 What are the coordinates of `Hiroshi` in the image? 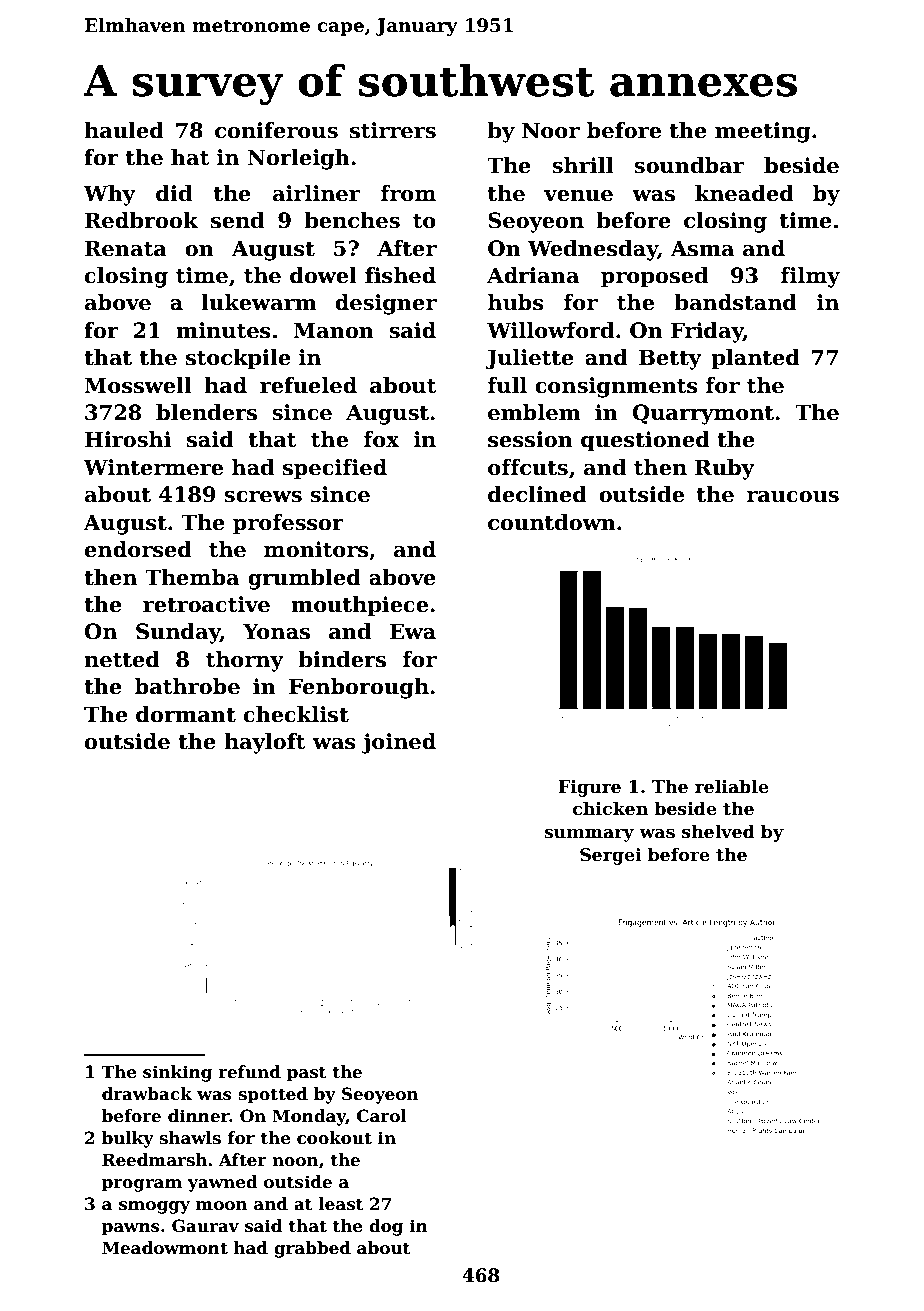 It's located at (128, 439).
